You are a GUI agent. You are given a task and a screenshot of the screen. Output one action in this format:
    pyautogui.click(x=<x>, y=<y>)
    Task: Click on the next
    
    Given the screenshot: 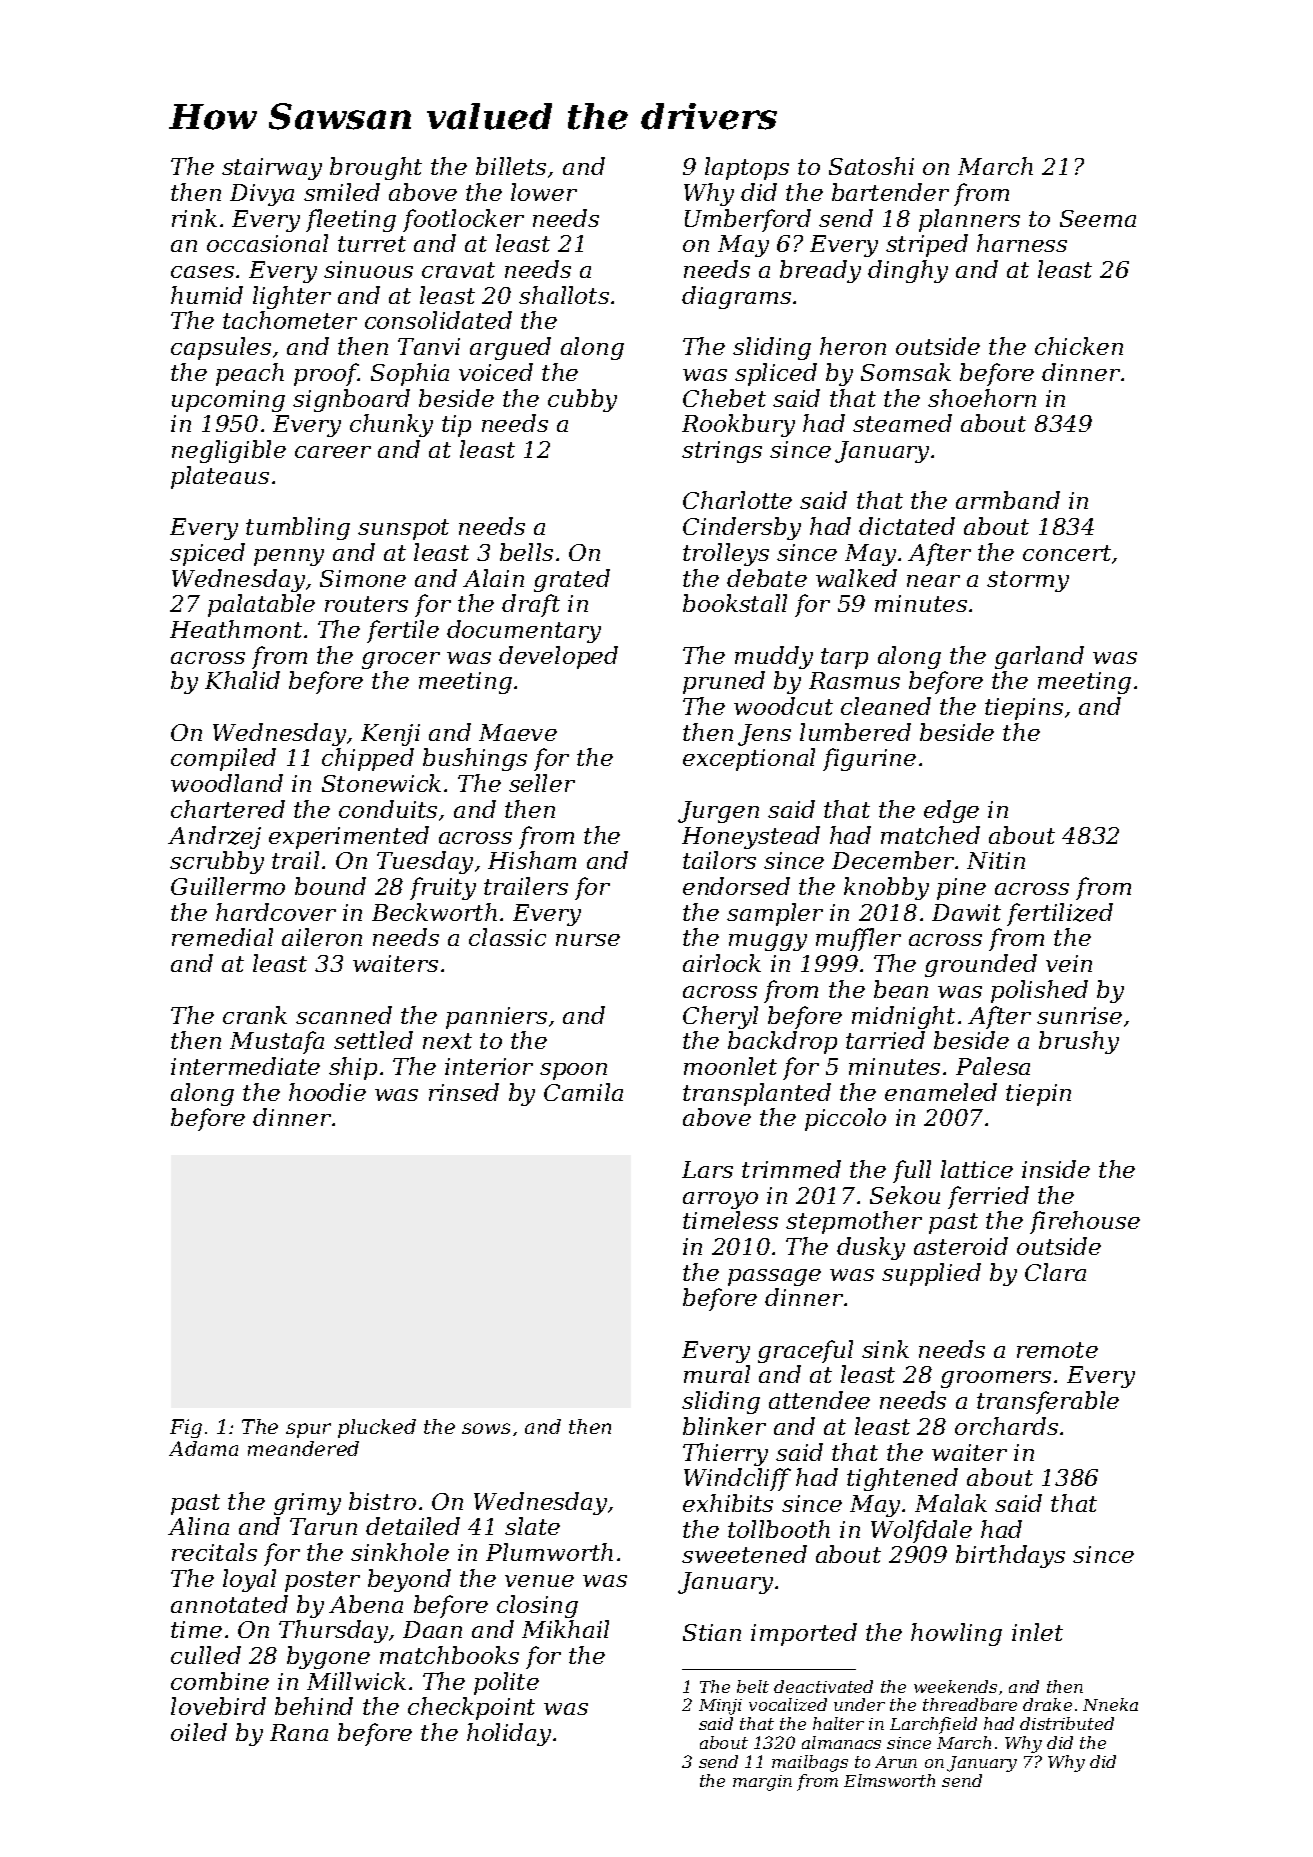 What is the action you would take?
    pyautogui.click(x=447, y=1041)
